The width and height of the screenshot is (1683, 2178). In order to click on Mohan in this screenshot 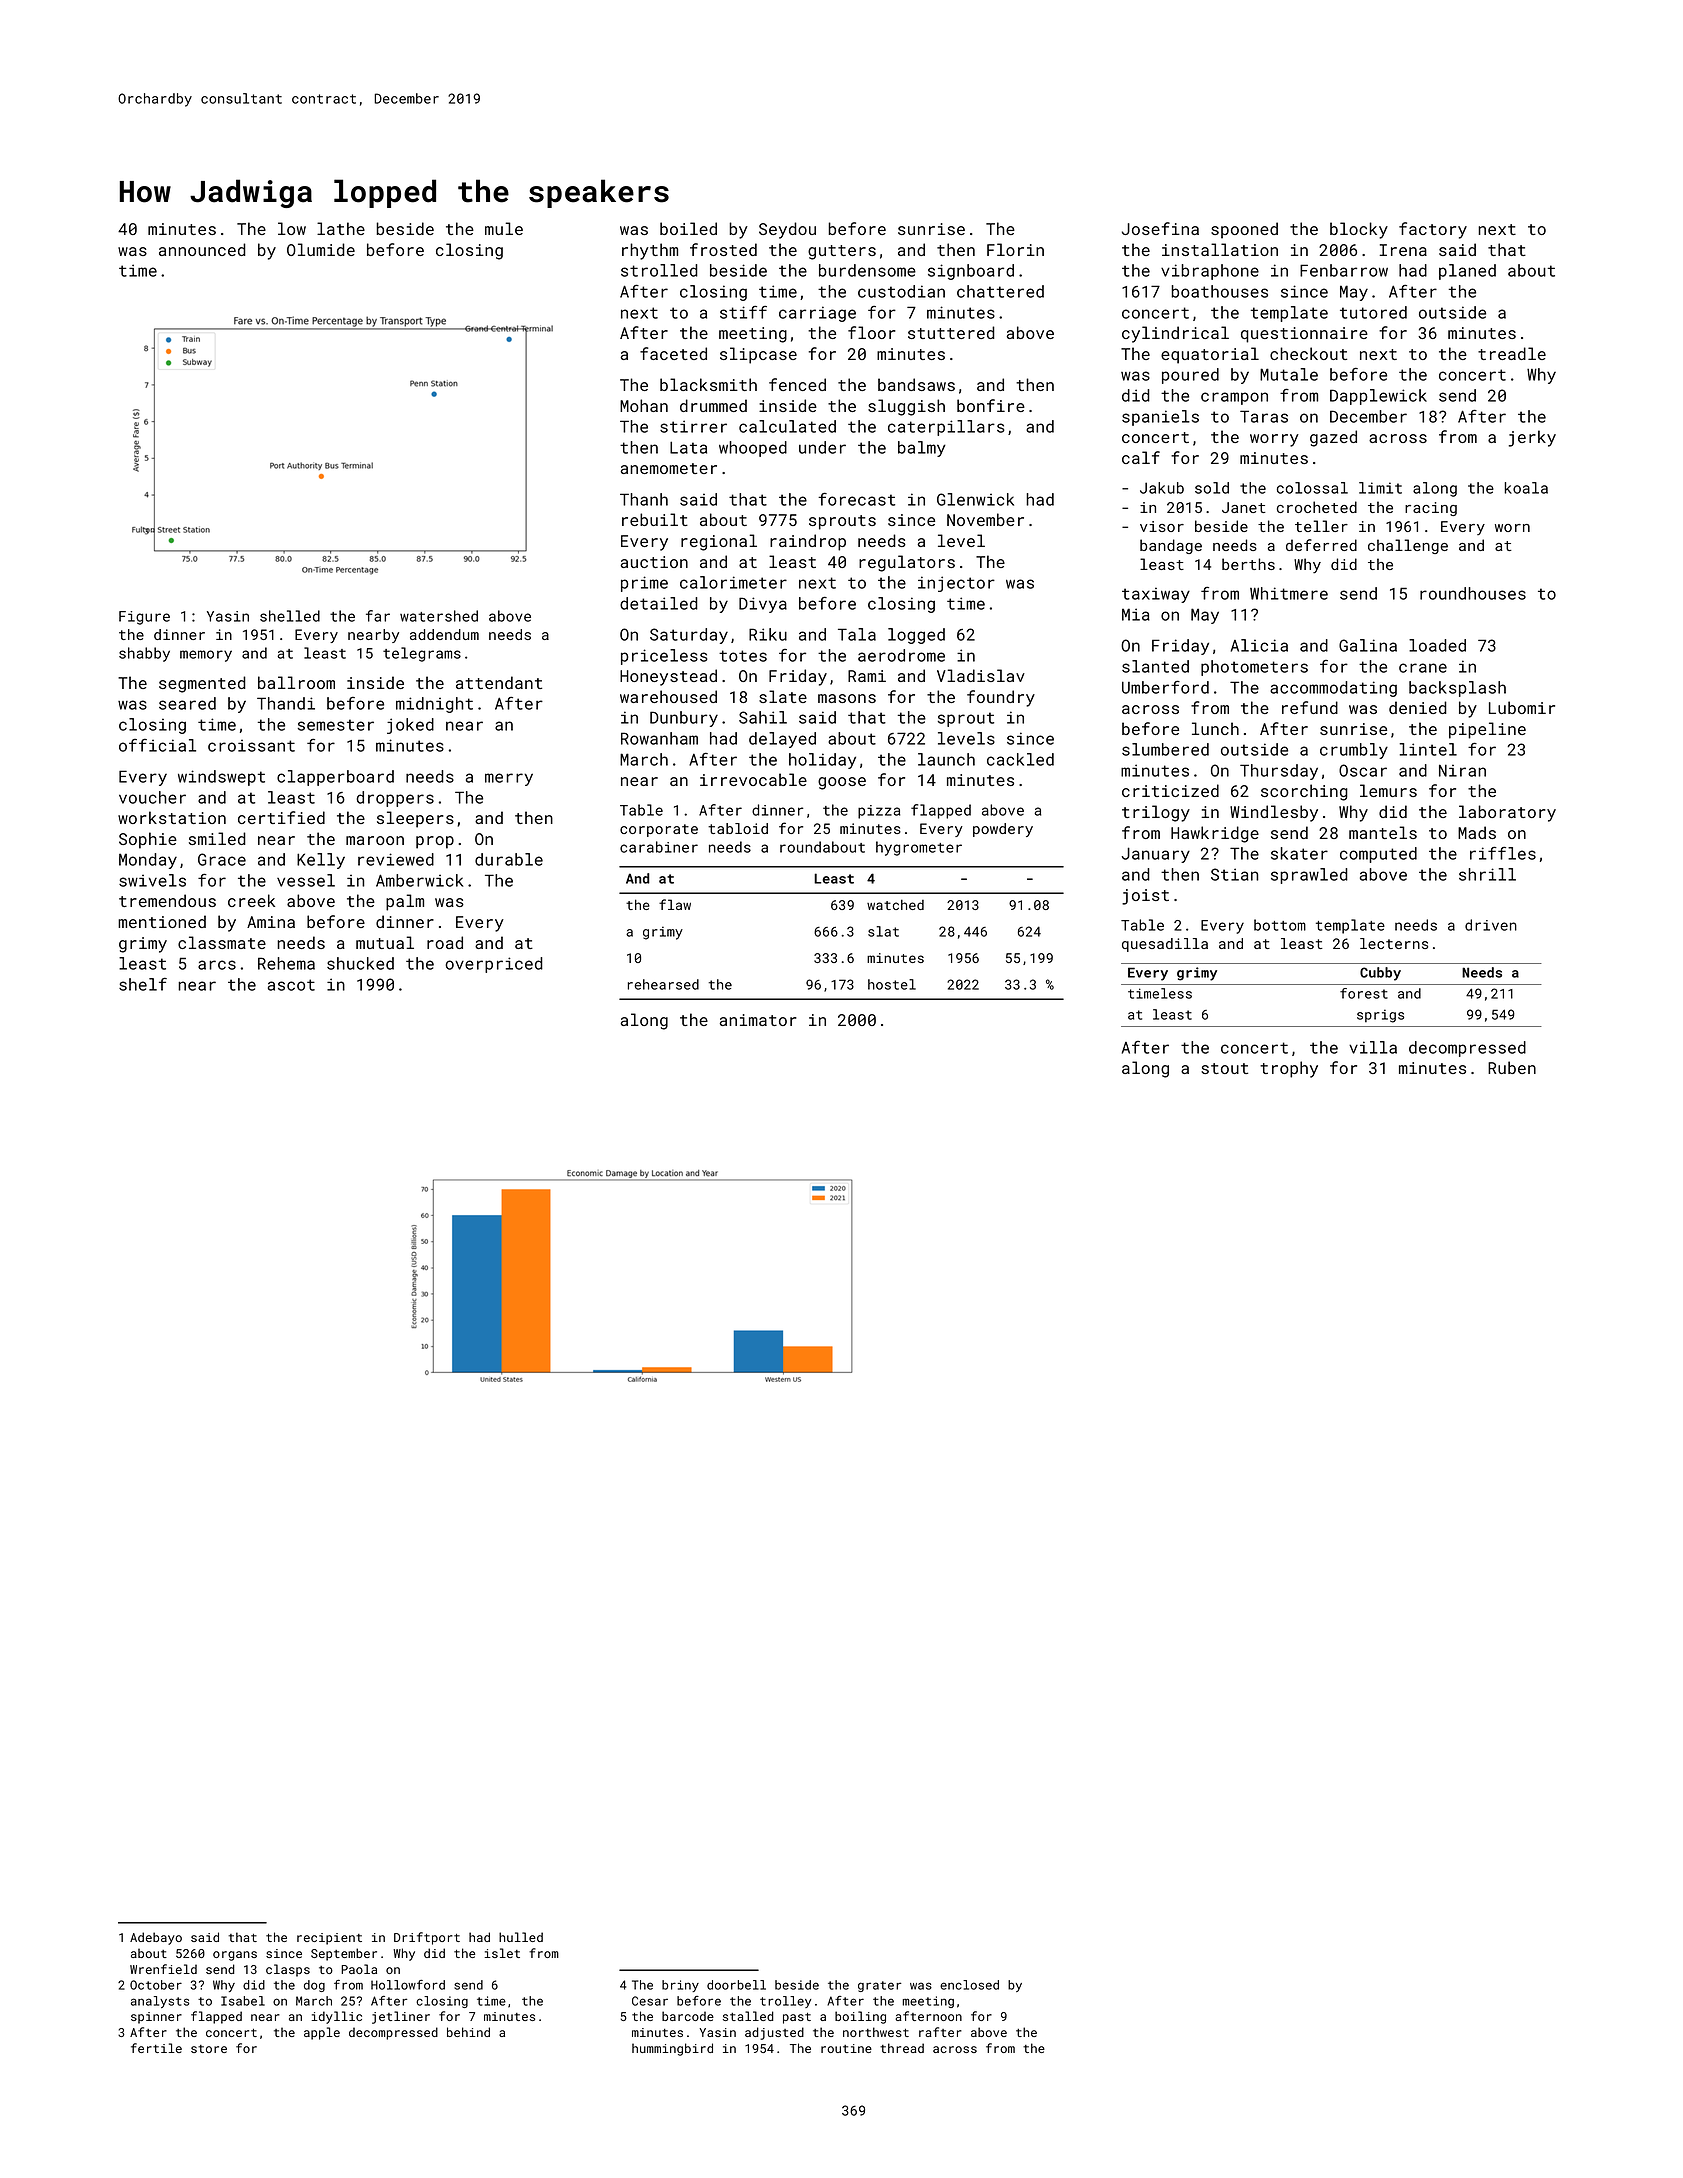, I will do `click(644, 405)`.
